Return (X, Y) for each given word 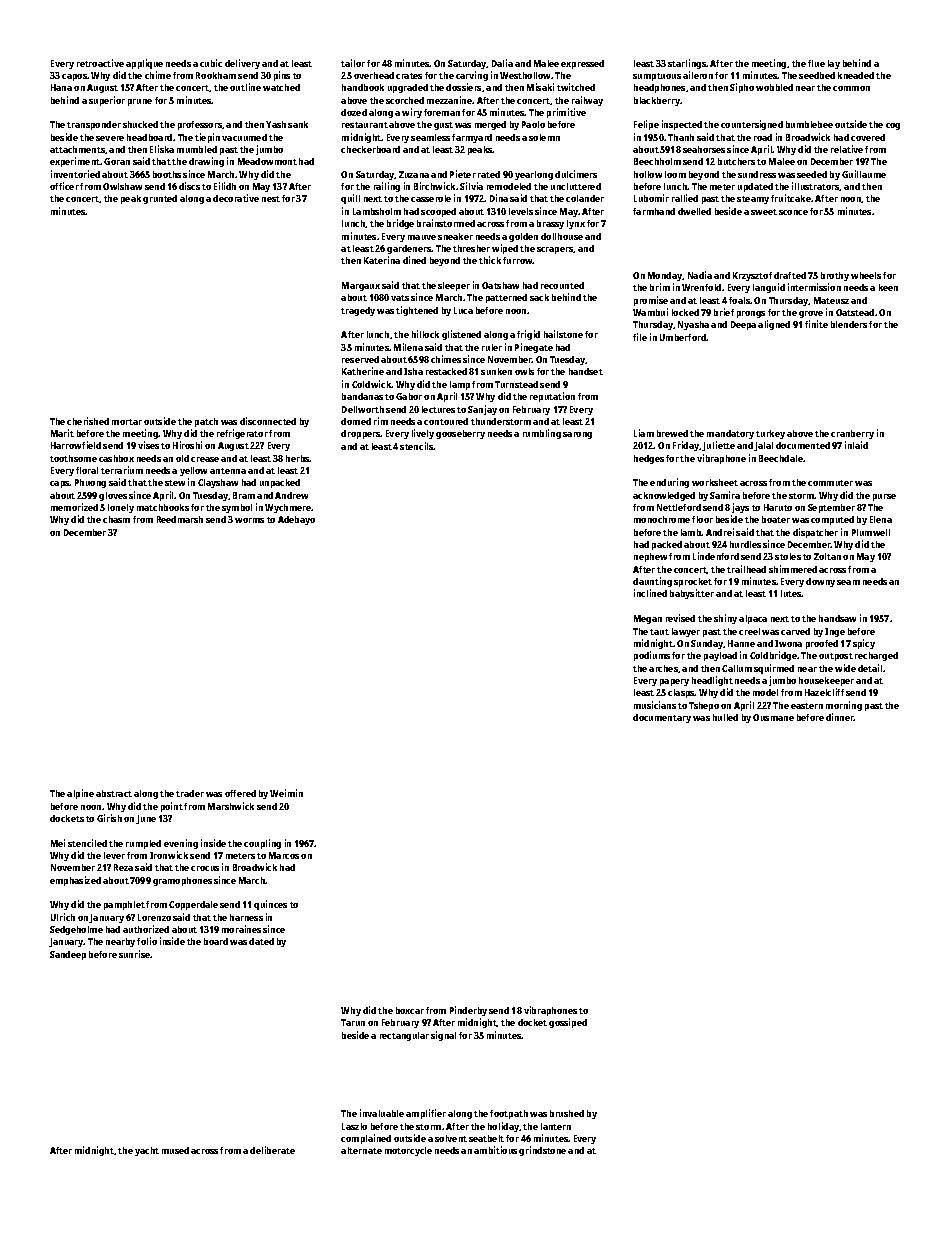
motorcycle (408, 1151)
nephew (650, 557)
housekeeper (826, 681)
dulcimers (576, 174)
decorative (236, 198)
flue (816, 63)
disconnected (268, 421)
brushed (567, 1113)
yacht (147, 1151)
